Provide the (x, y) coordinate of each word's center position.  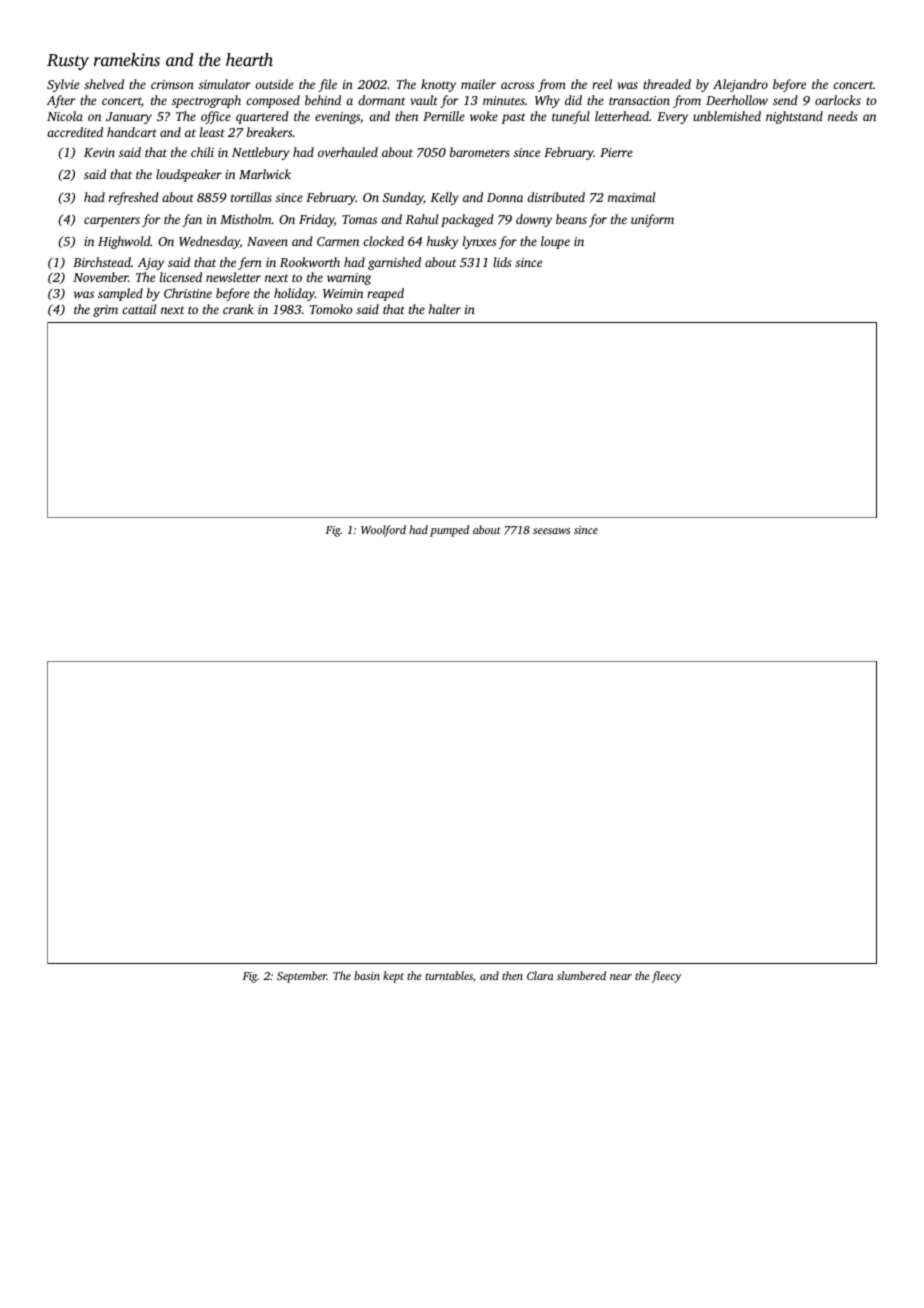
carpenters (112, 221)
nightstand (794, 117)
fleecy (666, 977)
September (302, 977)
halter (445, 309)
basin (367, 975)
